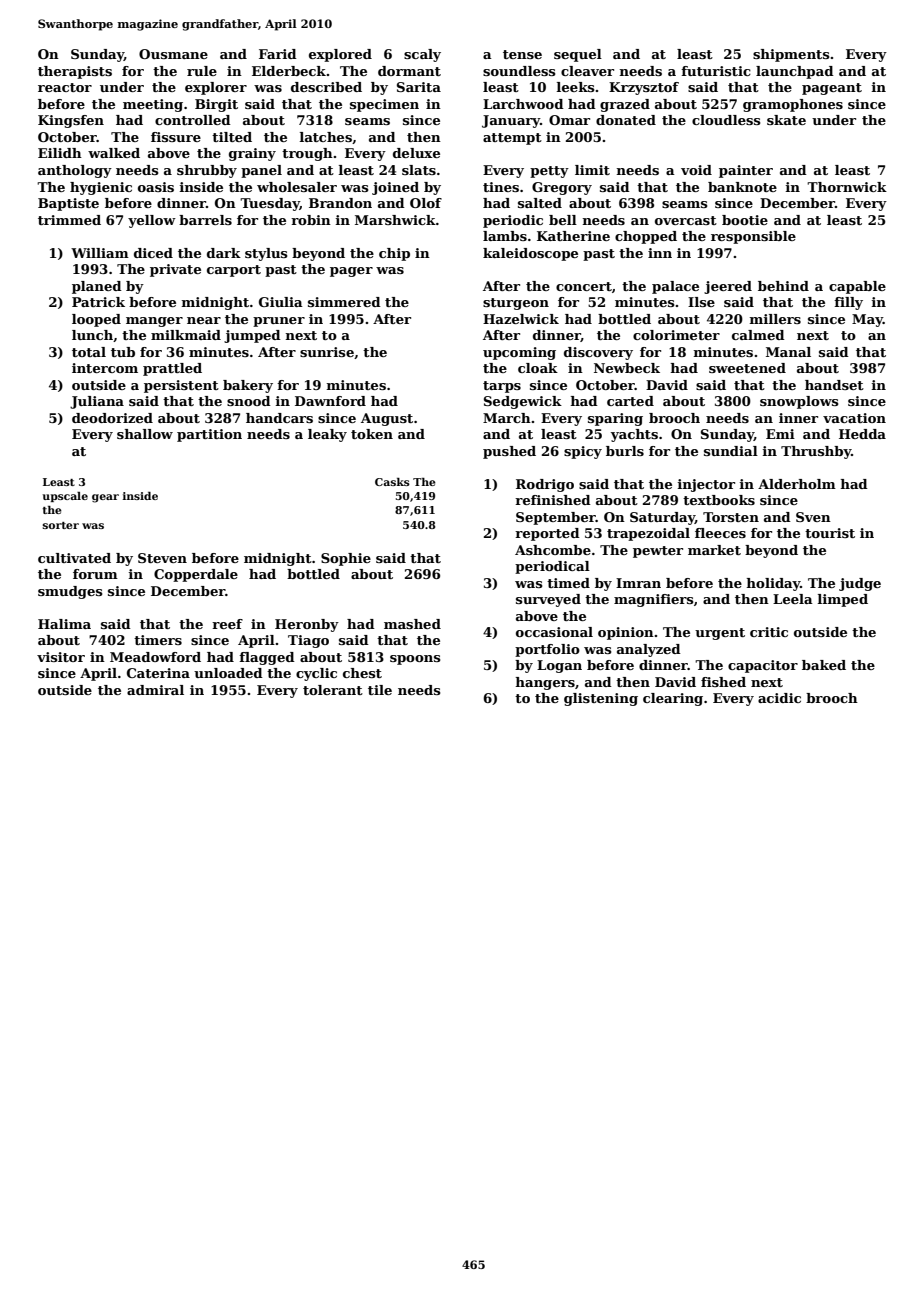  Describe the element at coordinates (333, 690) in the screenshot. I see `tolerant` at that location.
